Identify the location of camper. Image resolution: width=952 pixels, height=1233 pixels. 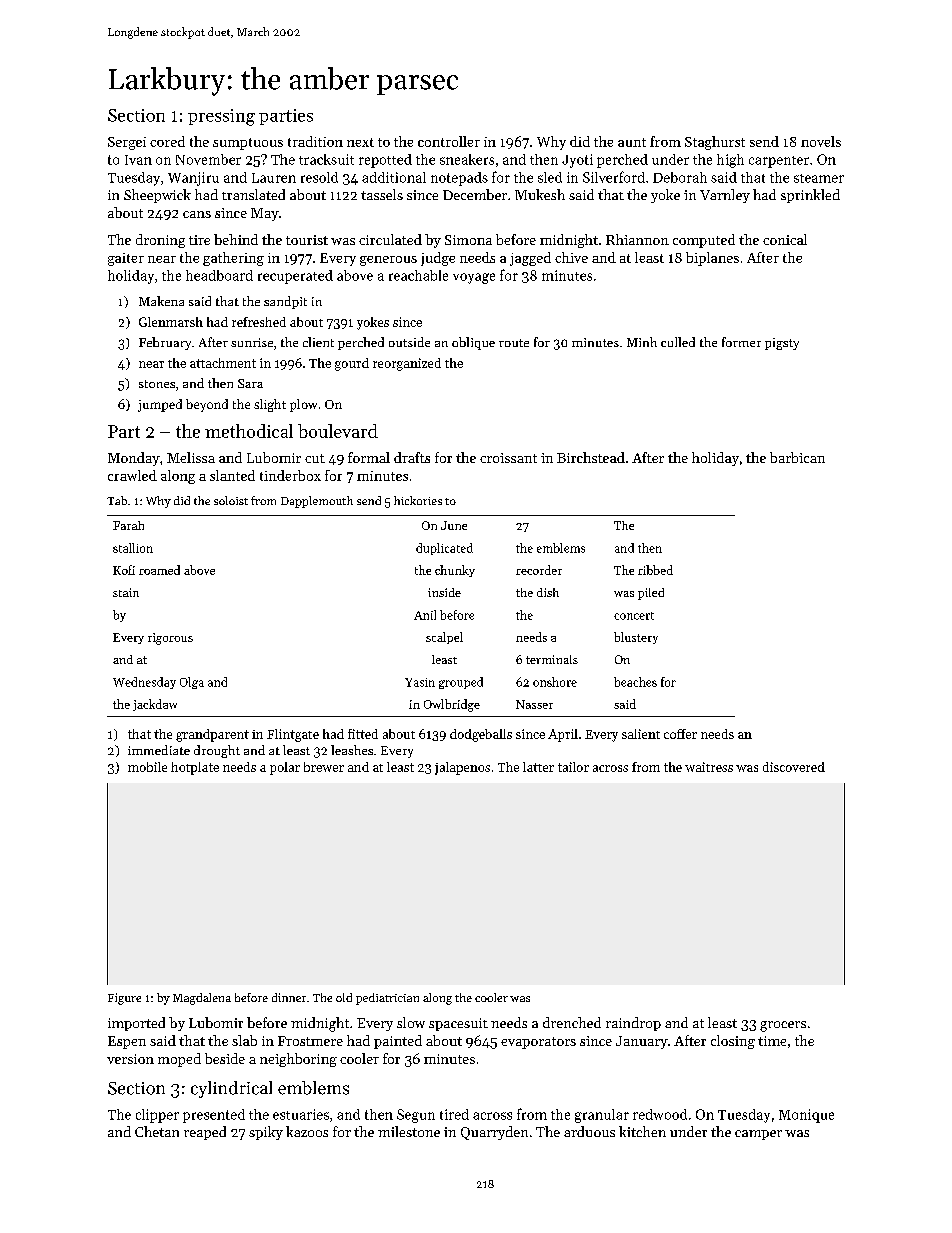
(758, 1135).
